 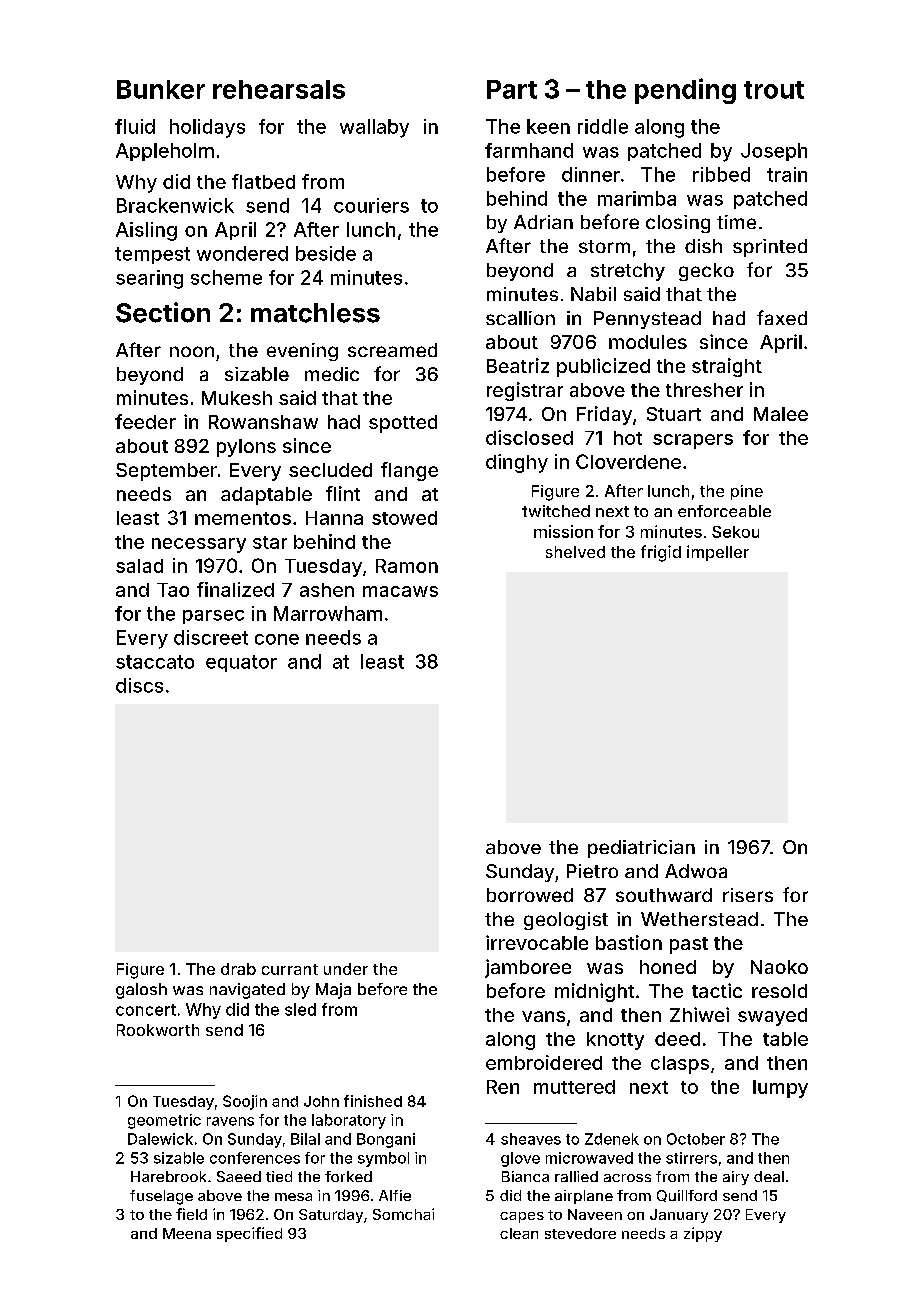 I want to click on impeller, so click(x=718, y=553).
